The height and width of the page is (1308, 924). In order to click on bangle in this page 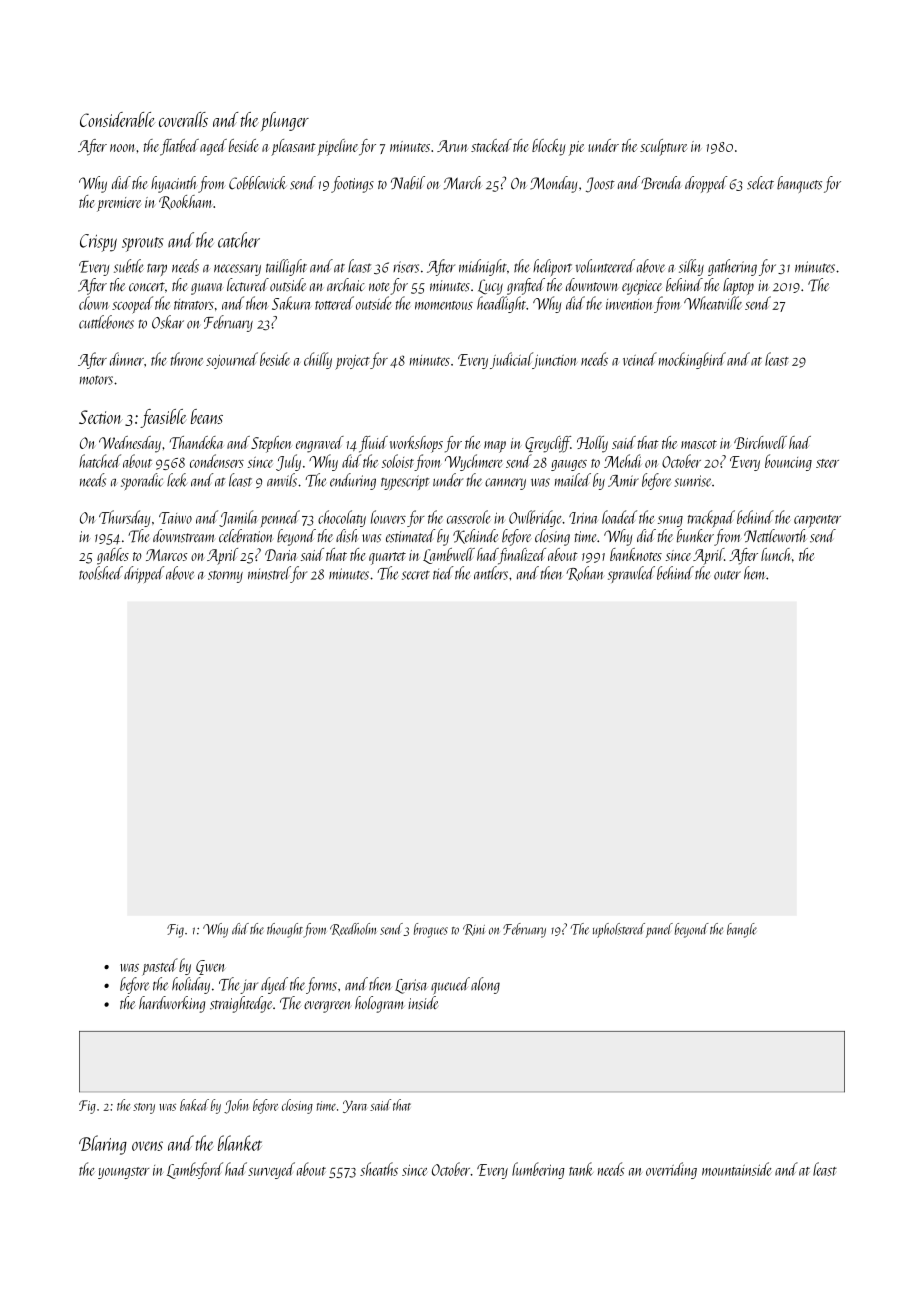, I will do `click(742, 930)`.
